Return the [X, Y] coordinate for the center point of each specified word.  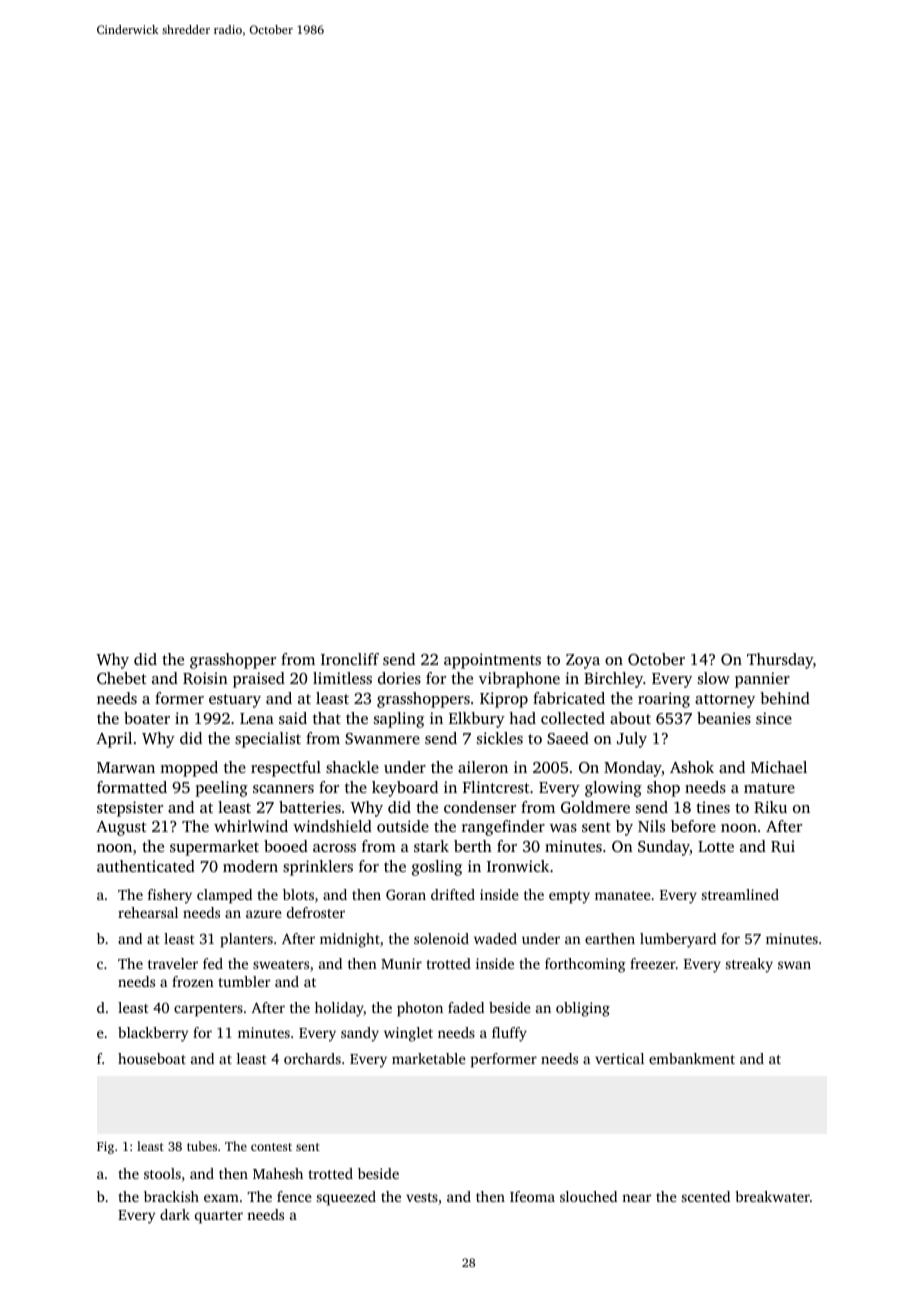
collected [573, 718]
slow [714, 678]
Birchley [613, 680]
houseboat [152, 1058]
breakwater [772, 1196]
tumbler [244, 981]
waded [495, 938]
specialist [268, 740]
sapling [399, 720]
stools [162, 1173]
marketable [429, 1058]
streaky [749, 965]
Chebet [122, 678]
